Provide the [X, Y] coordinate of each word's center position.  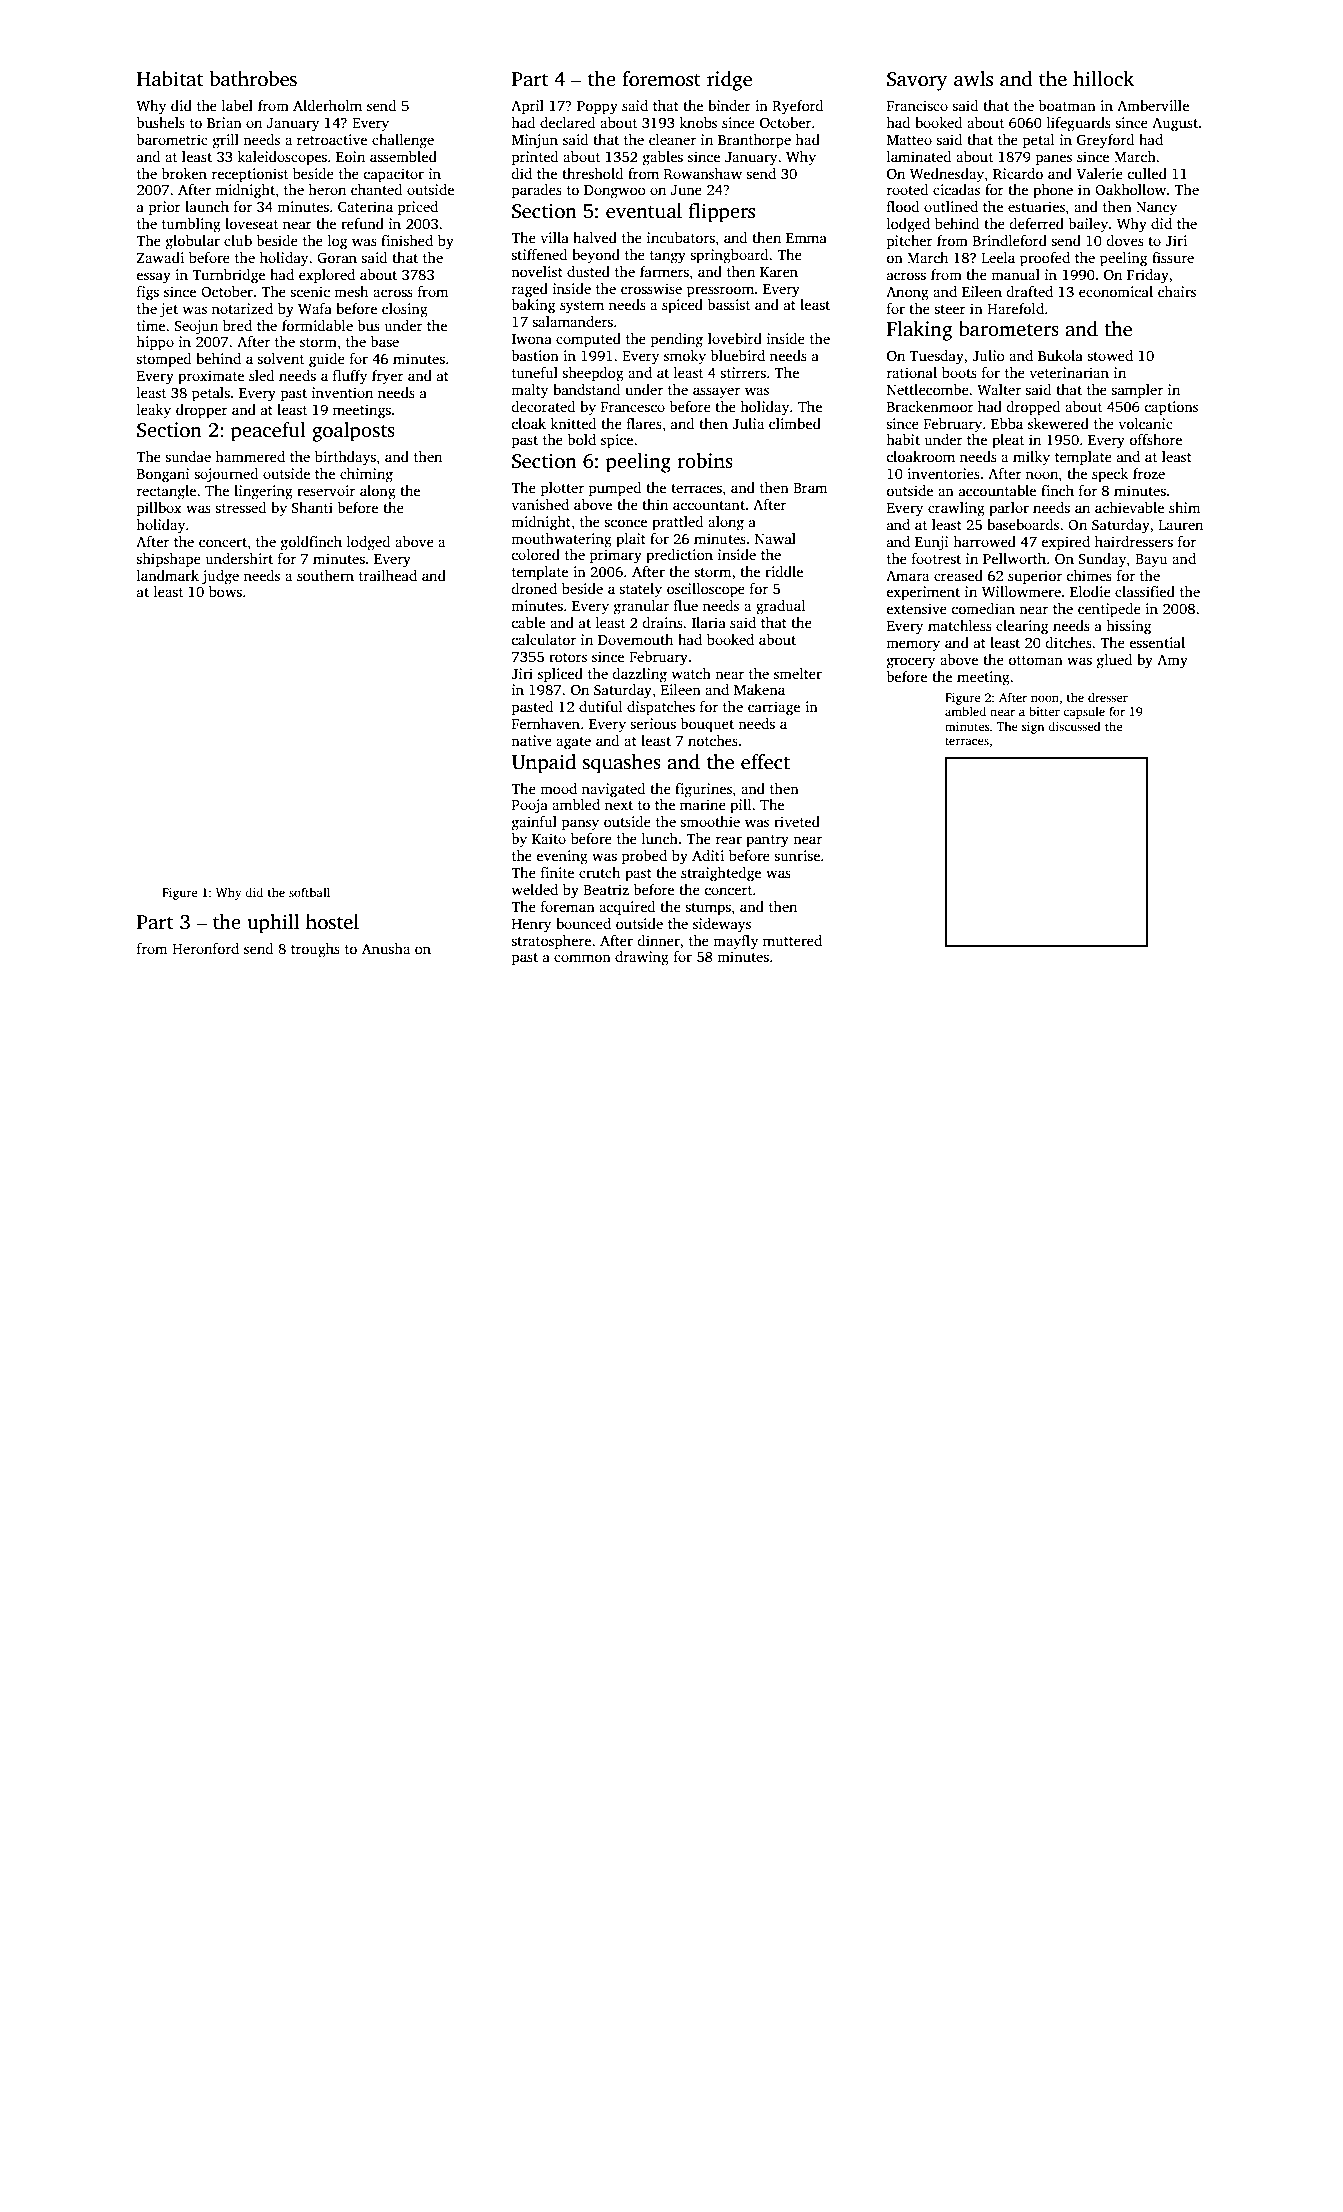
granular [641, 607]
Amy [1172, 661]
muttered [792, 940]
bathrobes [253, 79]
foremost [661, 79]
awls [973, 79]
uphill [273, 924]
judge [220, 577]
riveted [797, 821]
